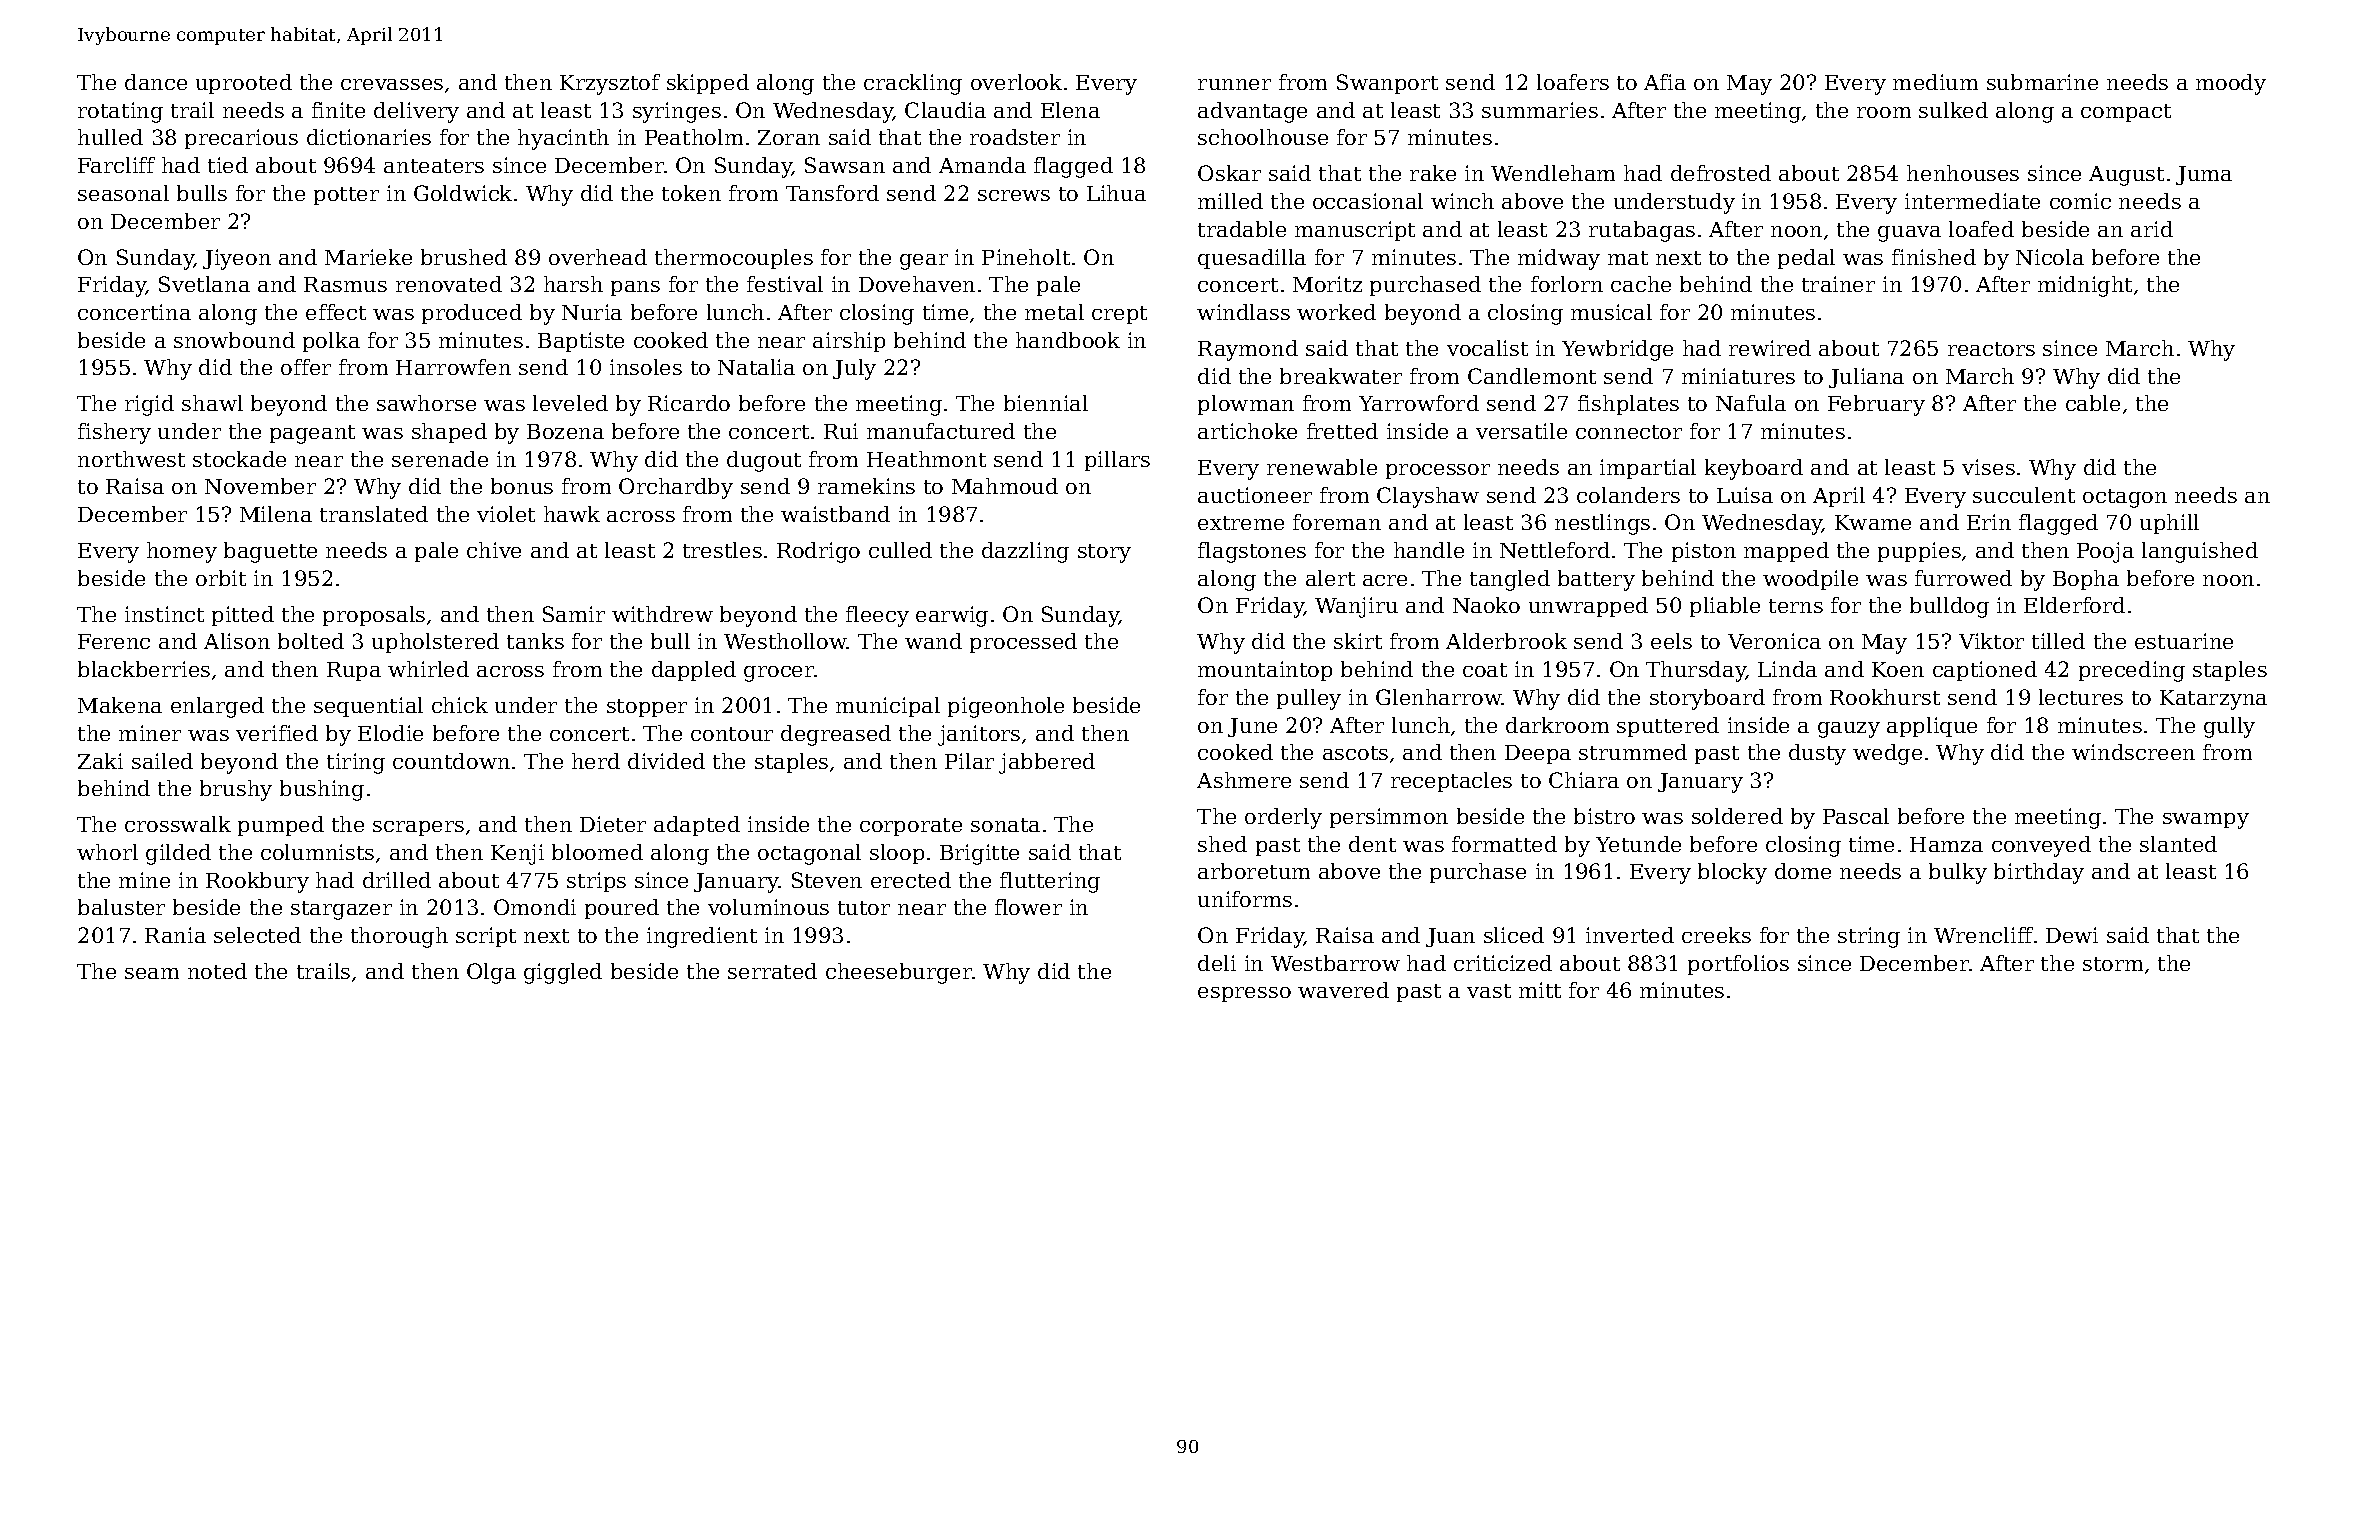 The height and width of the screenshot is (1522, 2353). I want to click on overhead, so click(598, 257).
